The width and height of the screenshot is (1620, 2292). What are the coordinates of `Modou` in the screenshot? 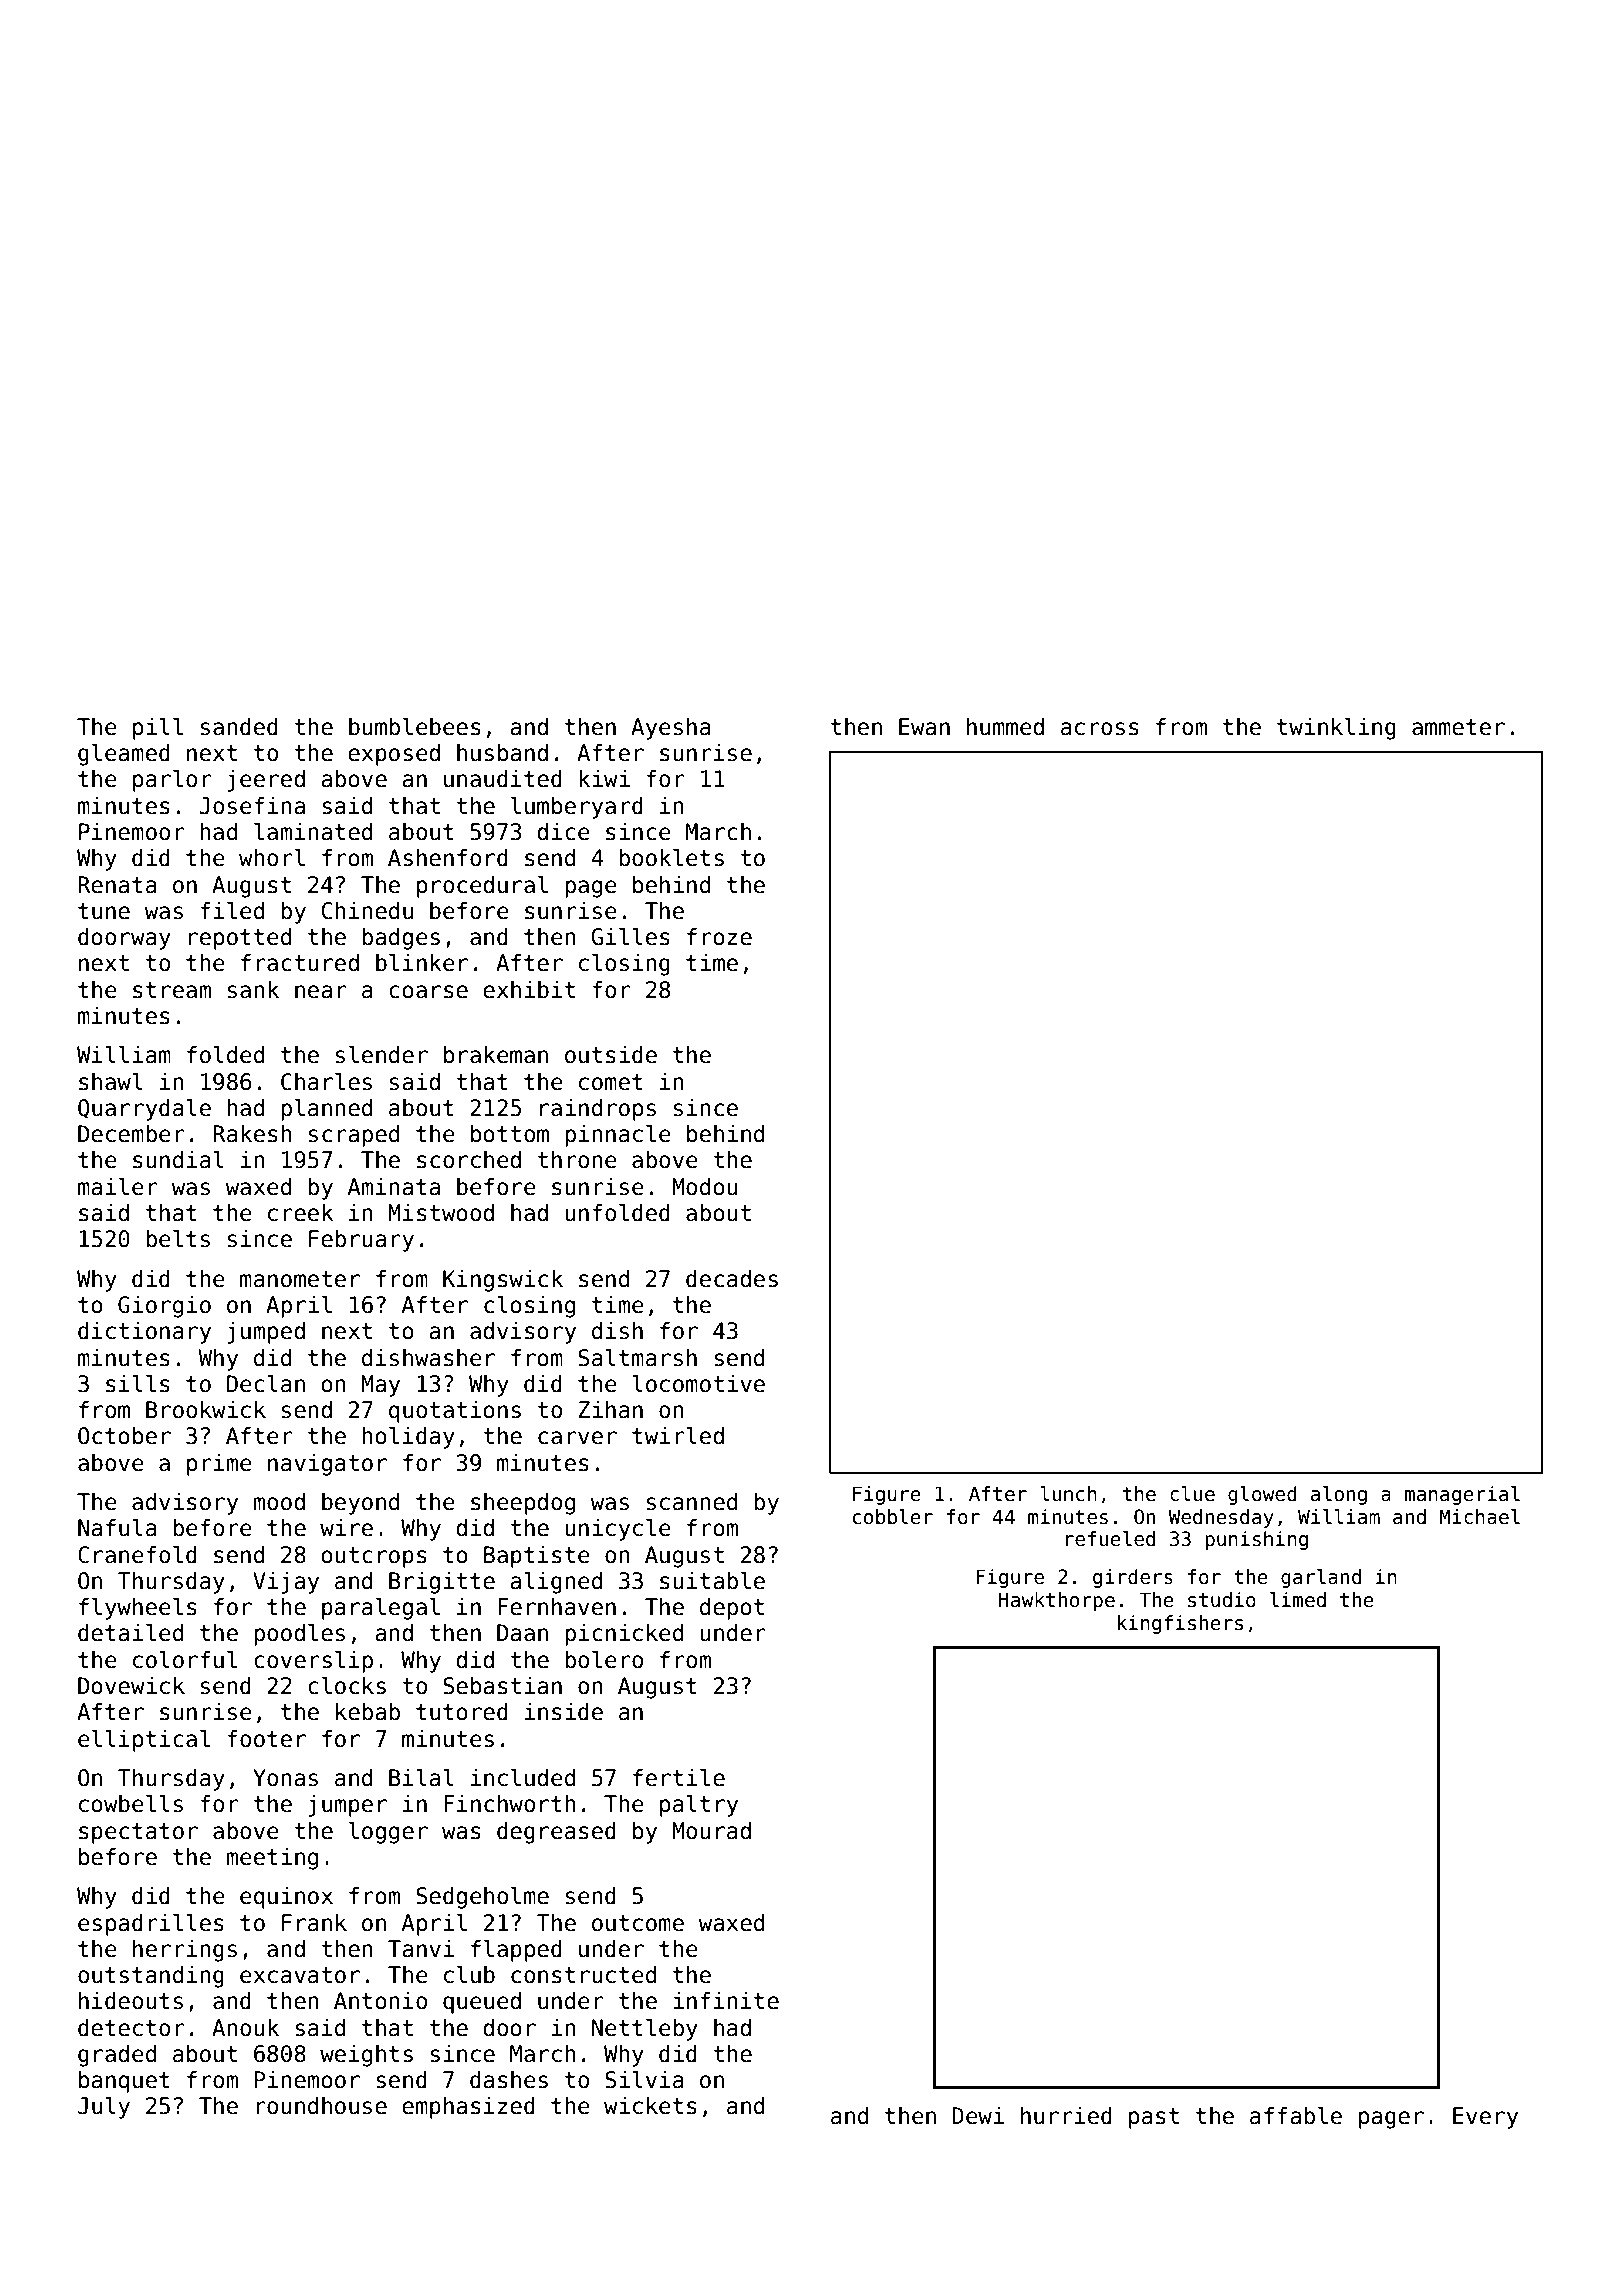 It's located at (705, 1187).
